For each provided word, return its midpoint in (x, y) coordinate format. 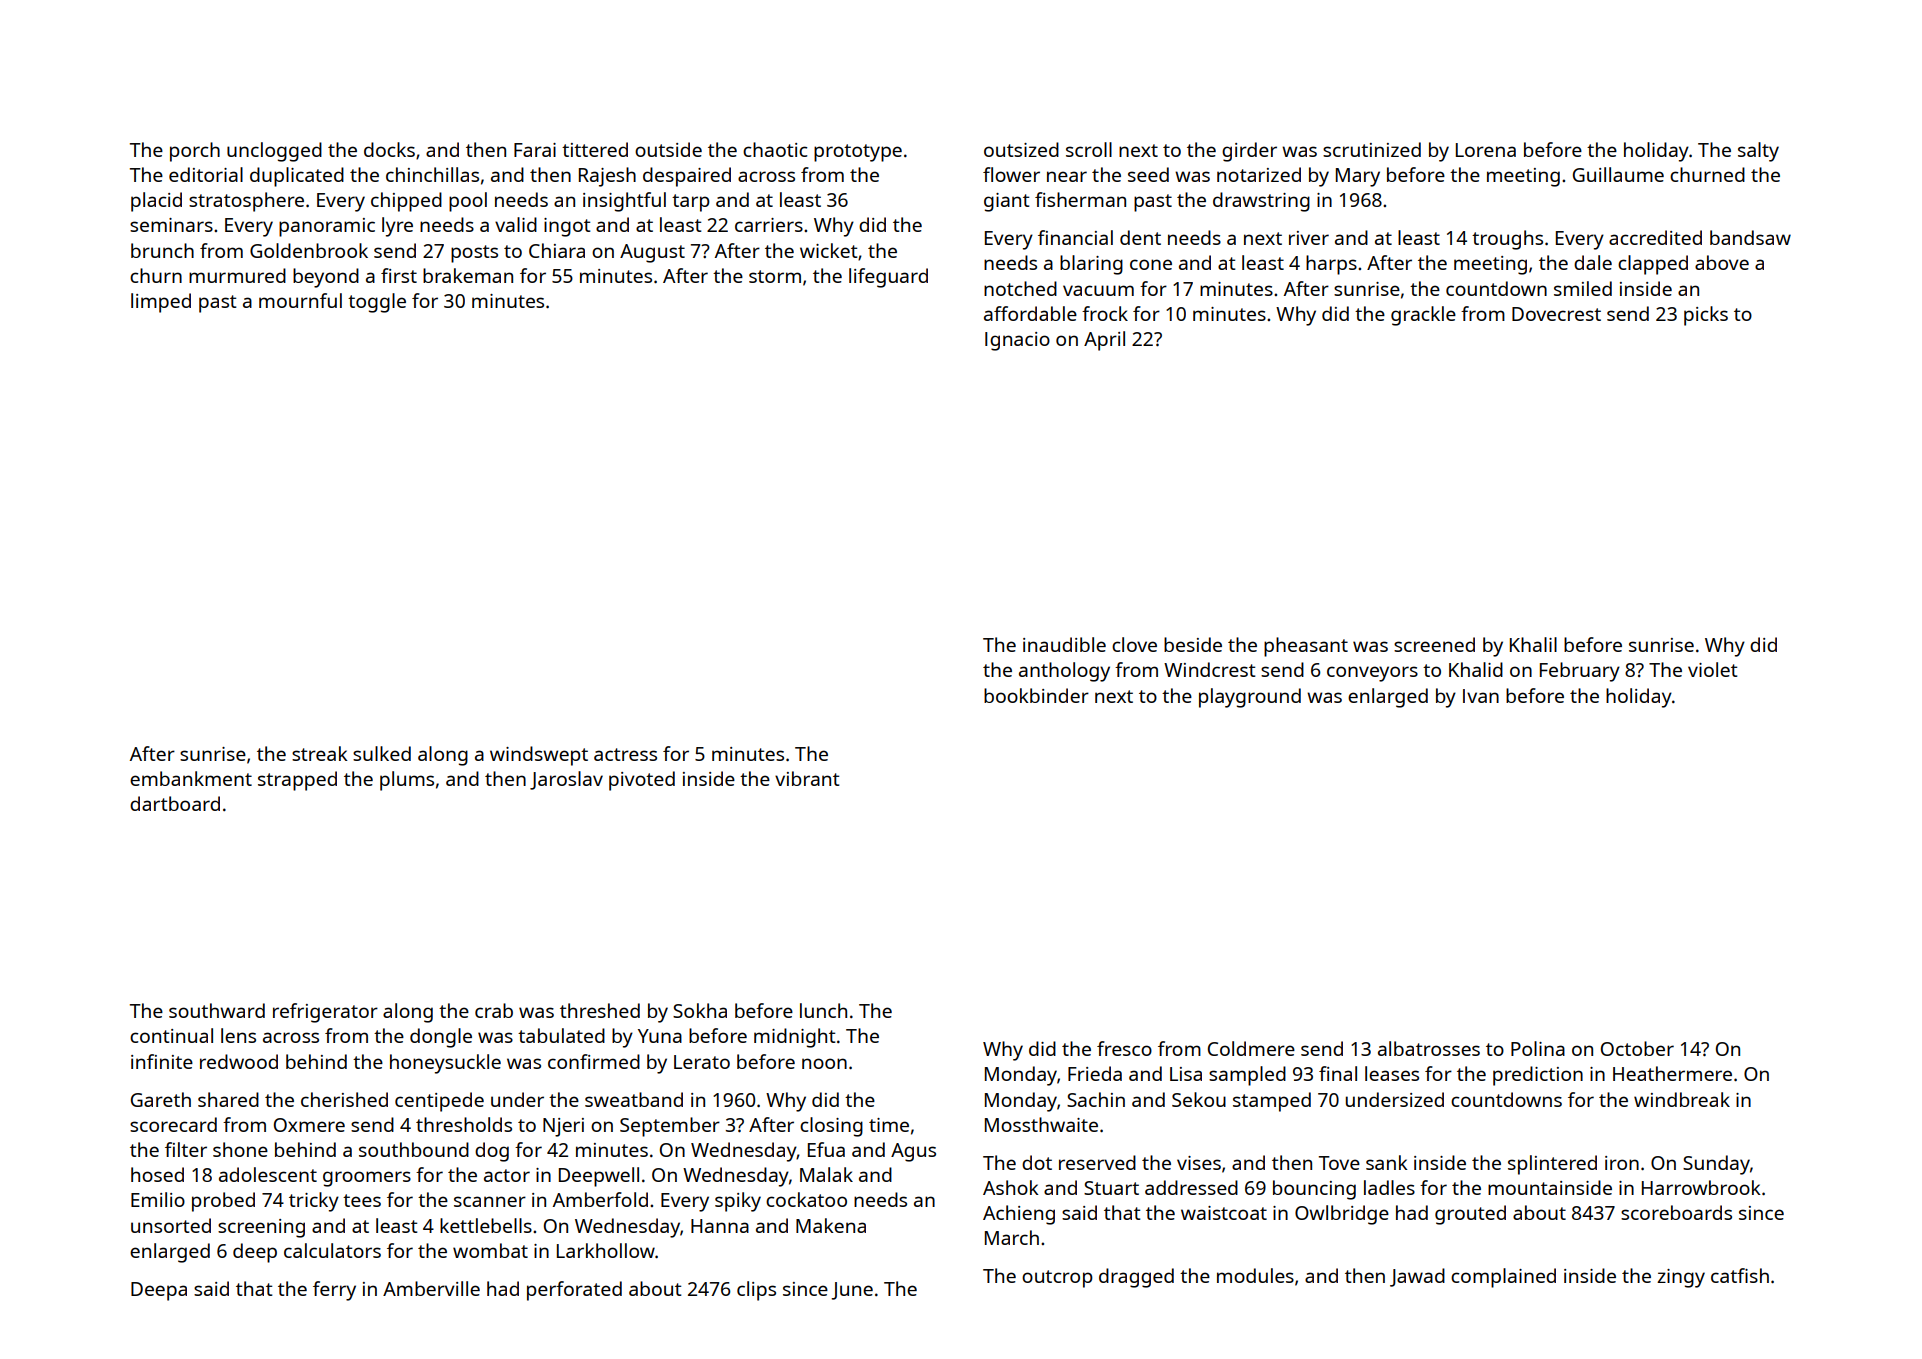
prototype (858, 153)
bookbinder (1036, 695)
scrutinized (1372, 149)
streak (320, 753)
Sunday (1716, 1165)
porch (195, 152)
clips (756, 1291)
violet (1712, 669)
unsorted (171, 1225)
